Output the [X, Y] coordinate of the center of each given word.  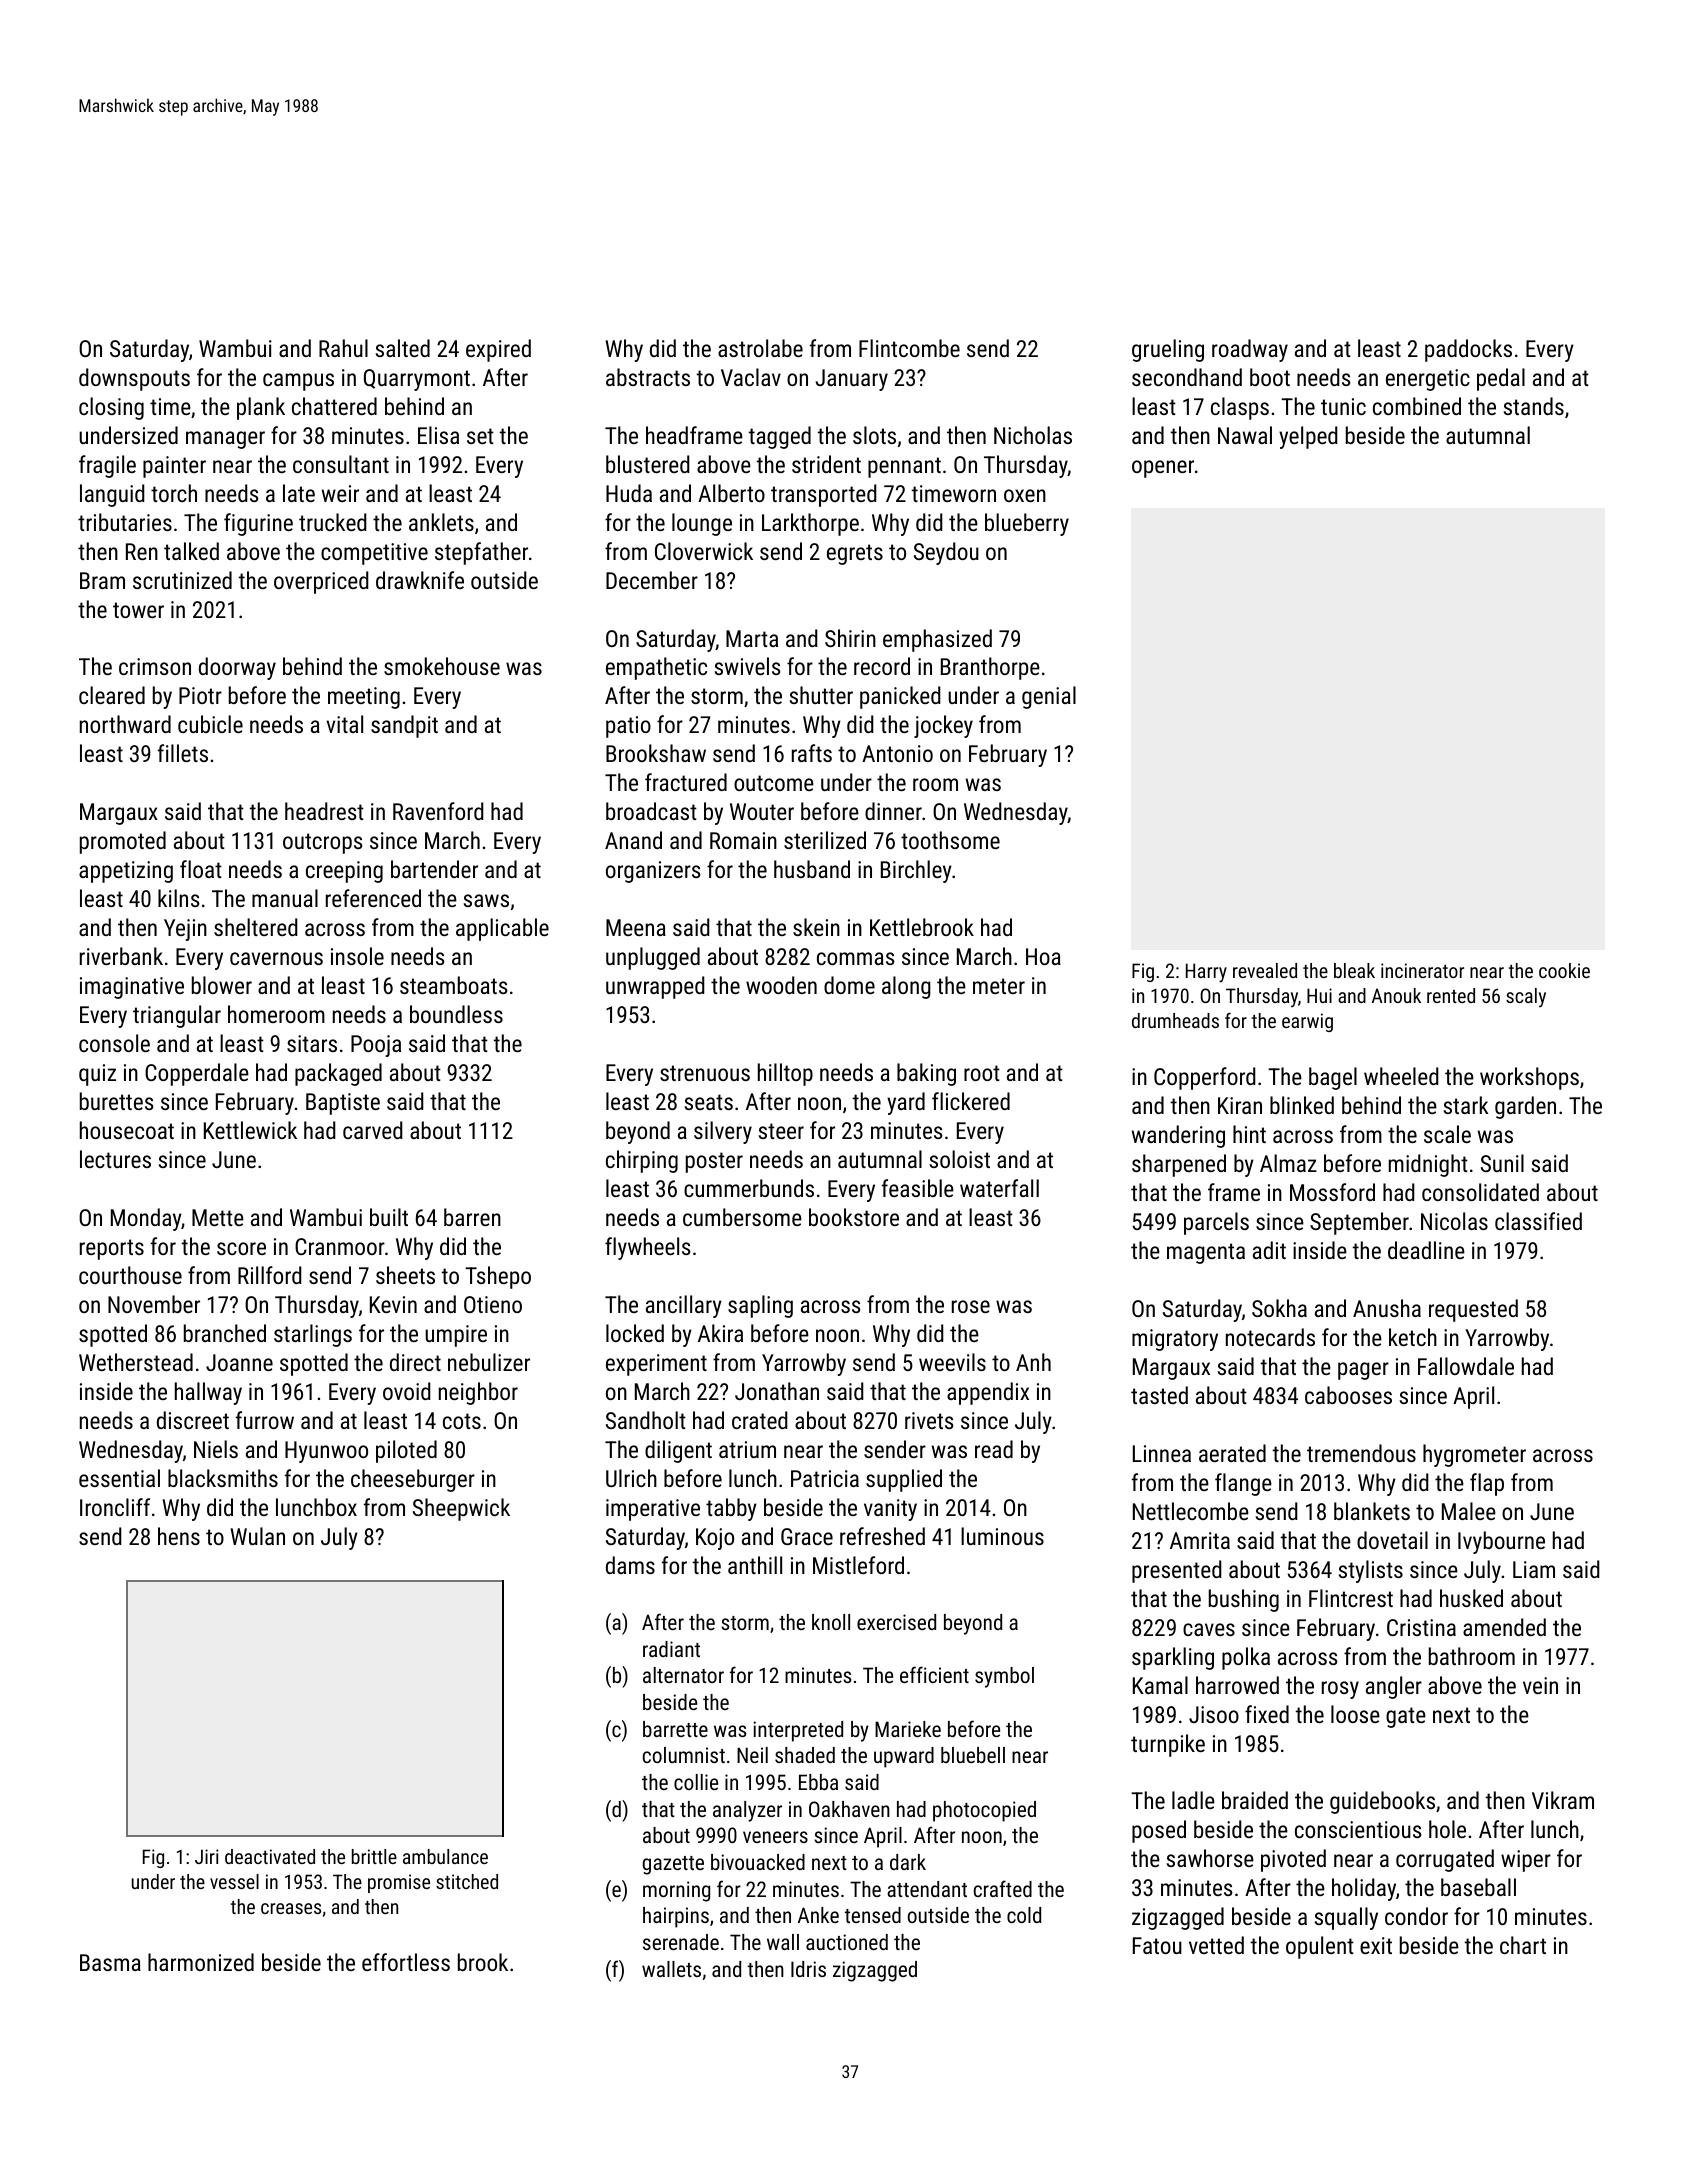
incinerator [1422, 970]
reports [112, 1249]
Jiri [207, 1856]
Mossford [1332, 1192]
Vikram [1563, 1800]
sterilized [825, 840]
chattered [334, 406]
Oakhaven [849, 1809]
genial [1049, 697]
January [852, 380]
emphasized [937, 640]
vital [345, 724]
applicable [502, 929]
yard [906, 1103]
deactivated [270, 1856]
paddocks [1468, 350]
